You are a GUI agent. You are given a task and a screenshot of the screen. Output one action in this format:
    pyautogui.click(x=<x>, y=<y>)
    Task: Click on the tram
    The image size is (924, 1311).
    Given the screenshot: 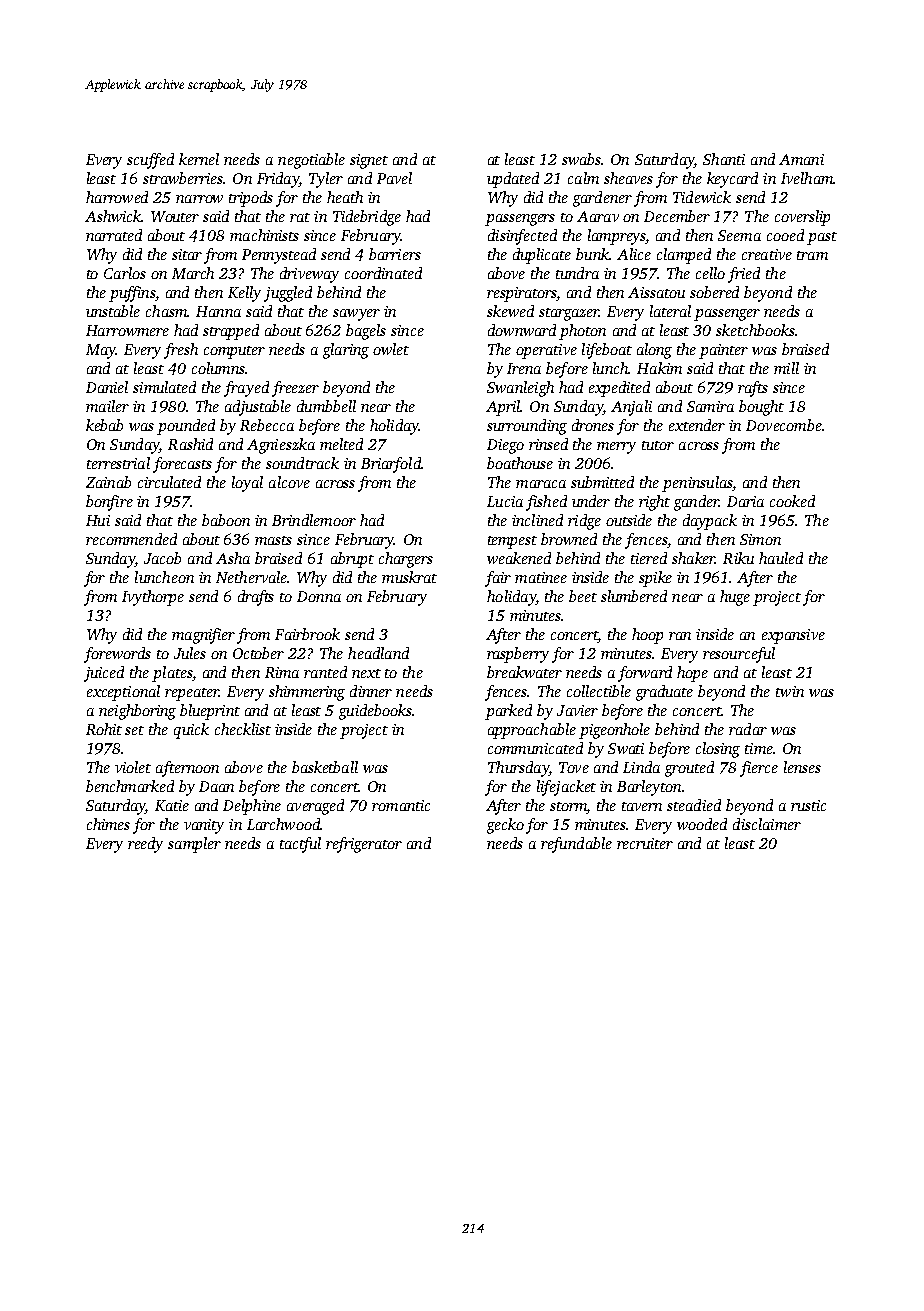 What is the action you would take?
    pyautogui.click(x=812, y=255)
